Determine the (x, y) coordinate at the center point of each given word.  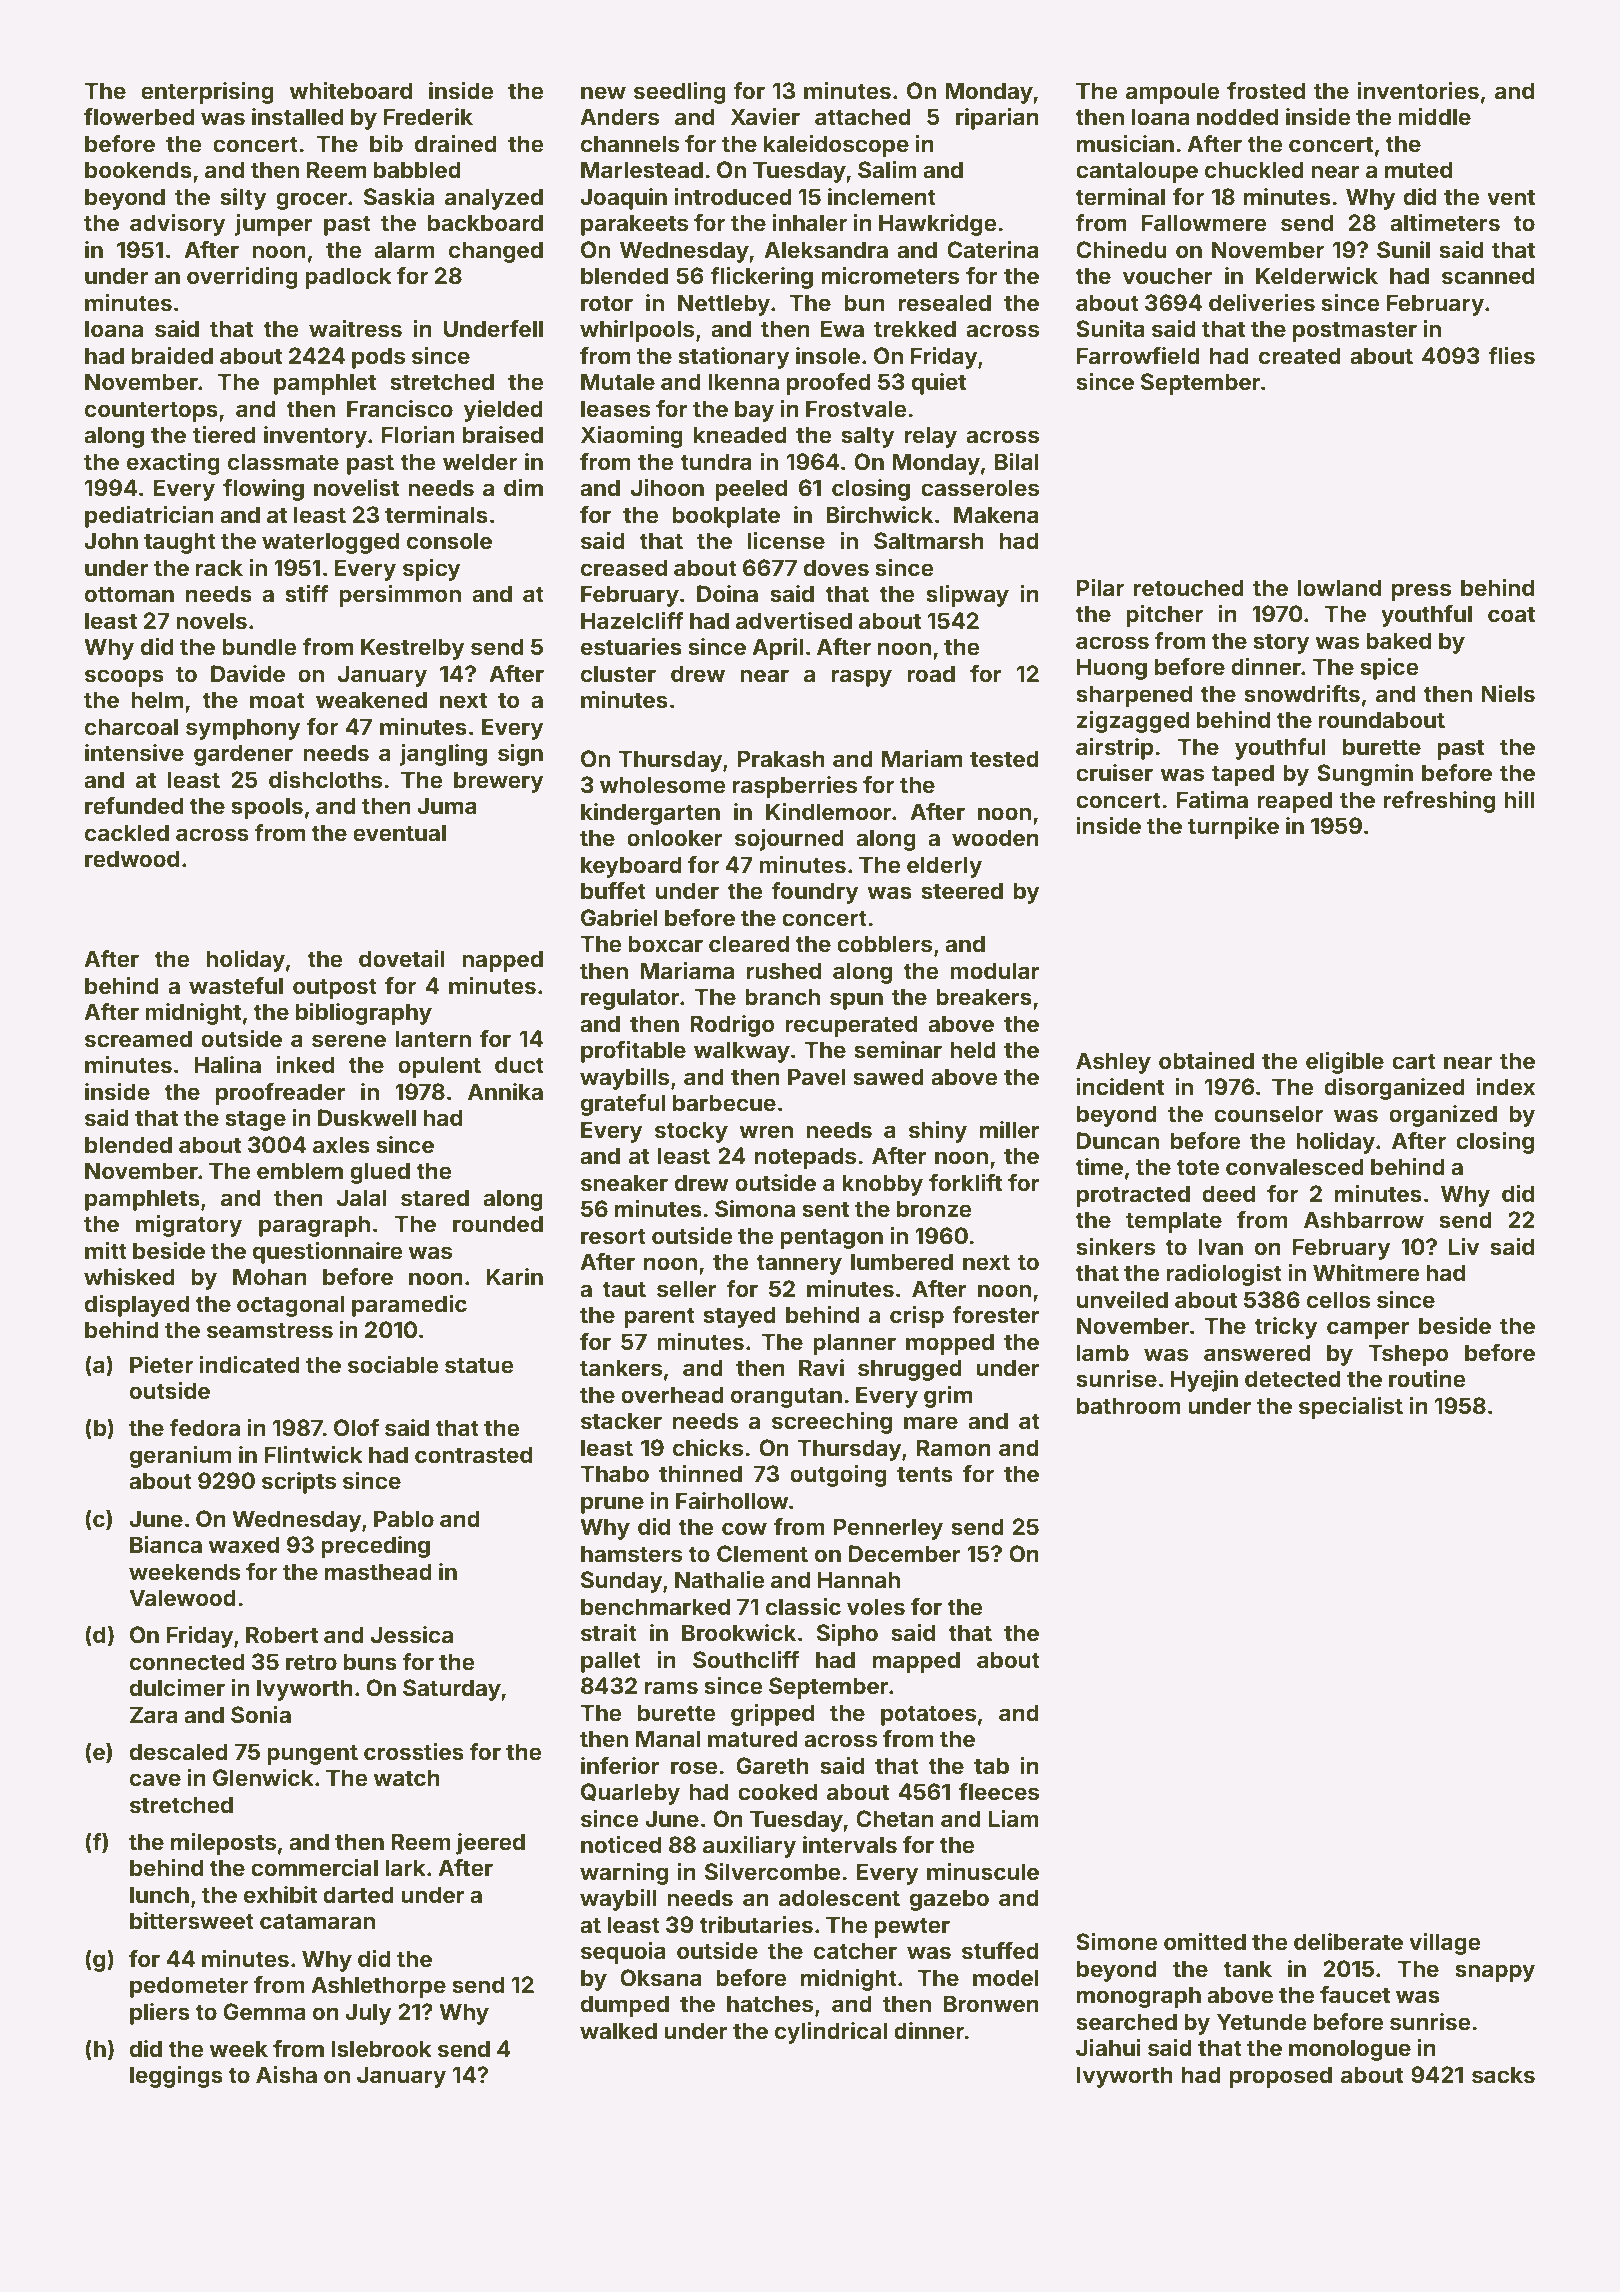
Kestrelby (413, 649)
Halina (227, 1064)
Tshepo (1408, 1355)
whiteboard (351, 90)
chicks (708, 1447)
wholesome (662, 785)
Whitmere (1366, 1273)
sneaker (624, 1183)
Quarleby (630, 1794)
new (603, 92)
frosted (1266, 91)
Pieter (161, 1365)
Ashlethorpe (378, 1987)
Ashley (1113, 1063)
